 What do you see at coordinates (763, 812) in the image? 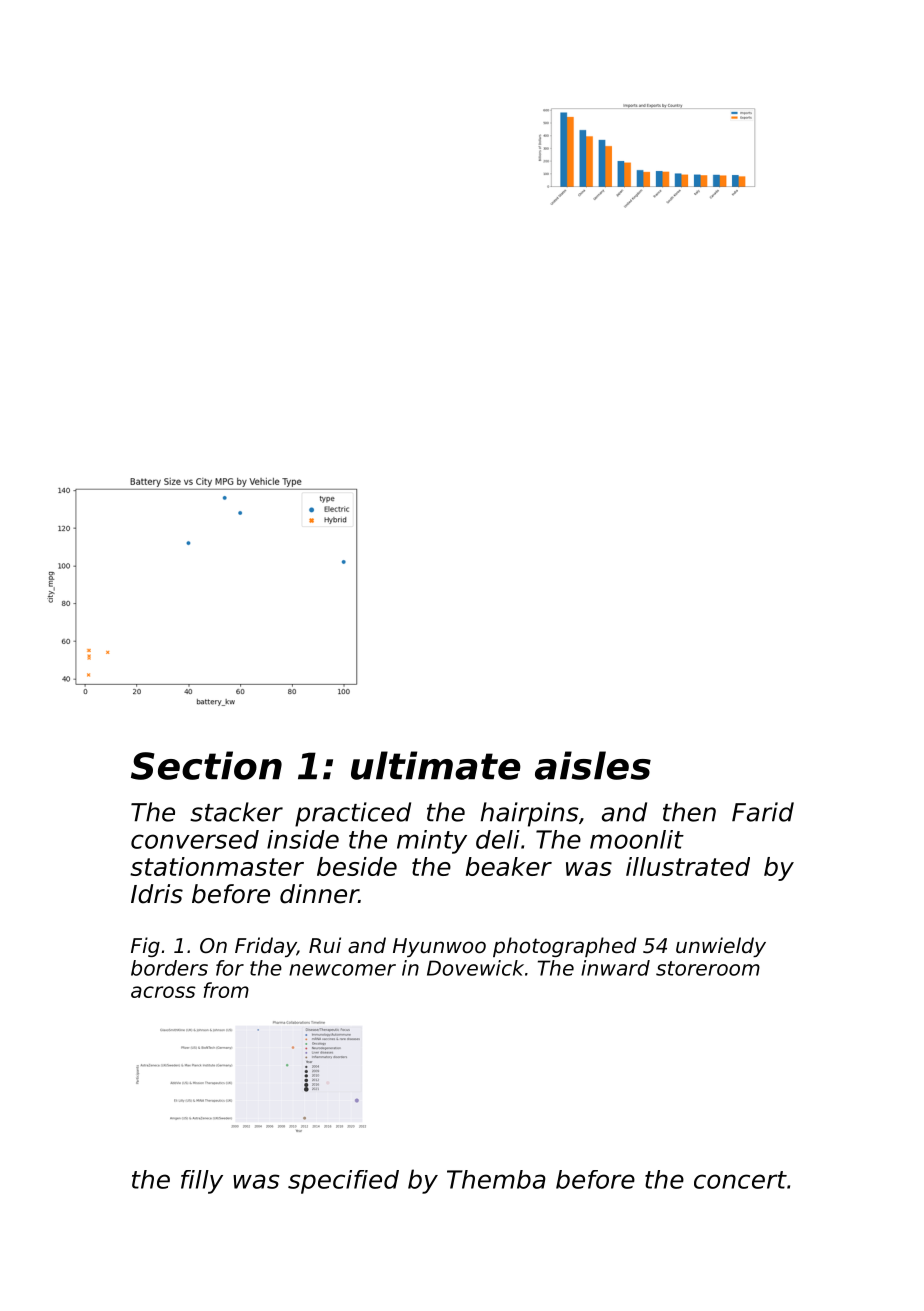
I see `Farid` at bounding box center [763, 812].
